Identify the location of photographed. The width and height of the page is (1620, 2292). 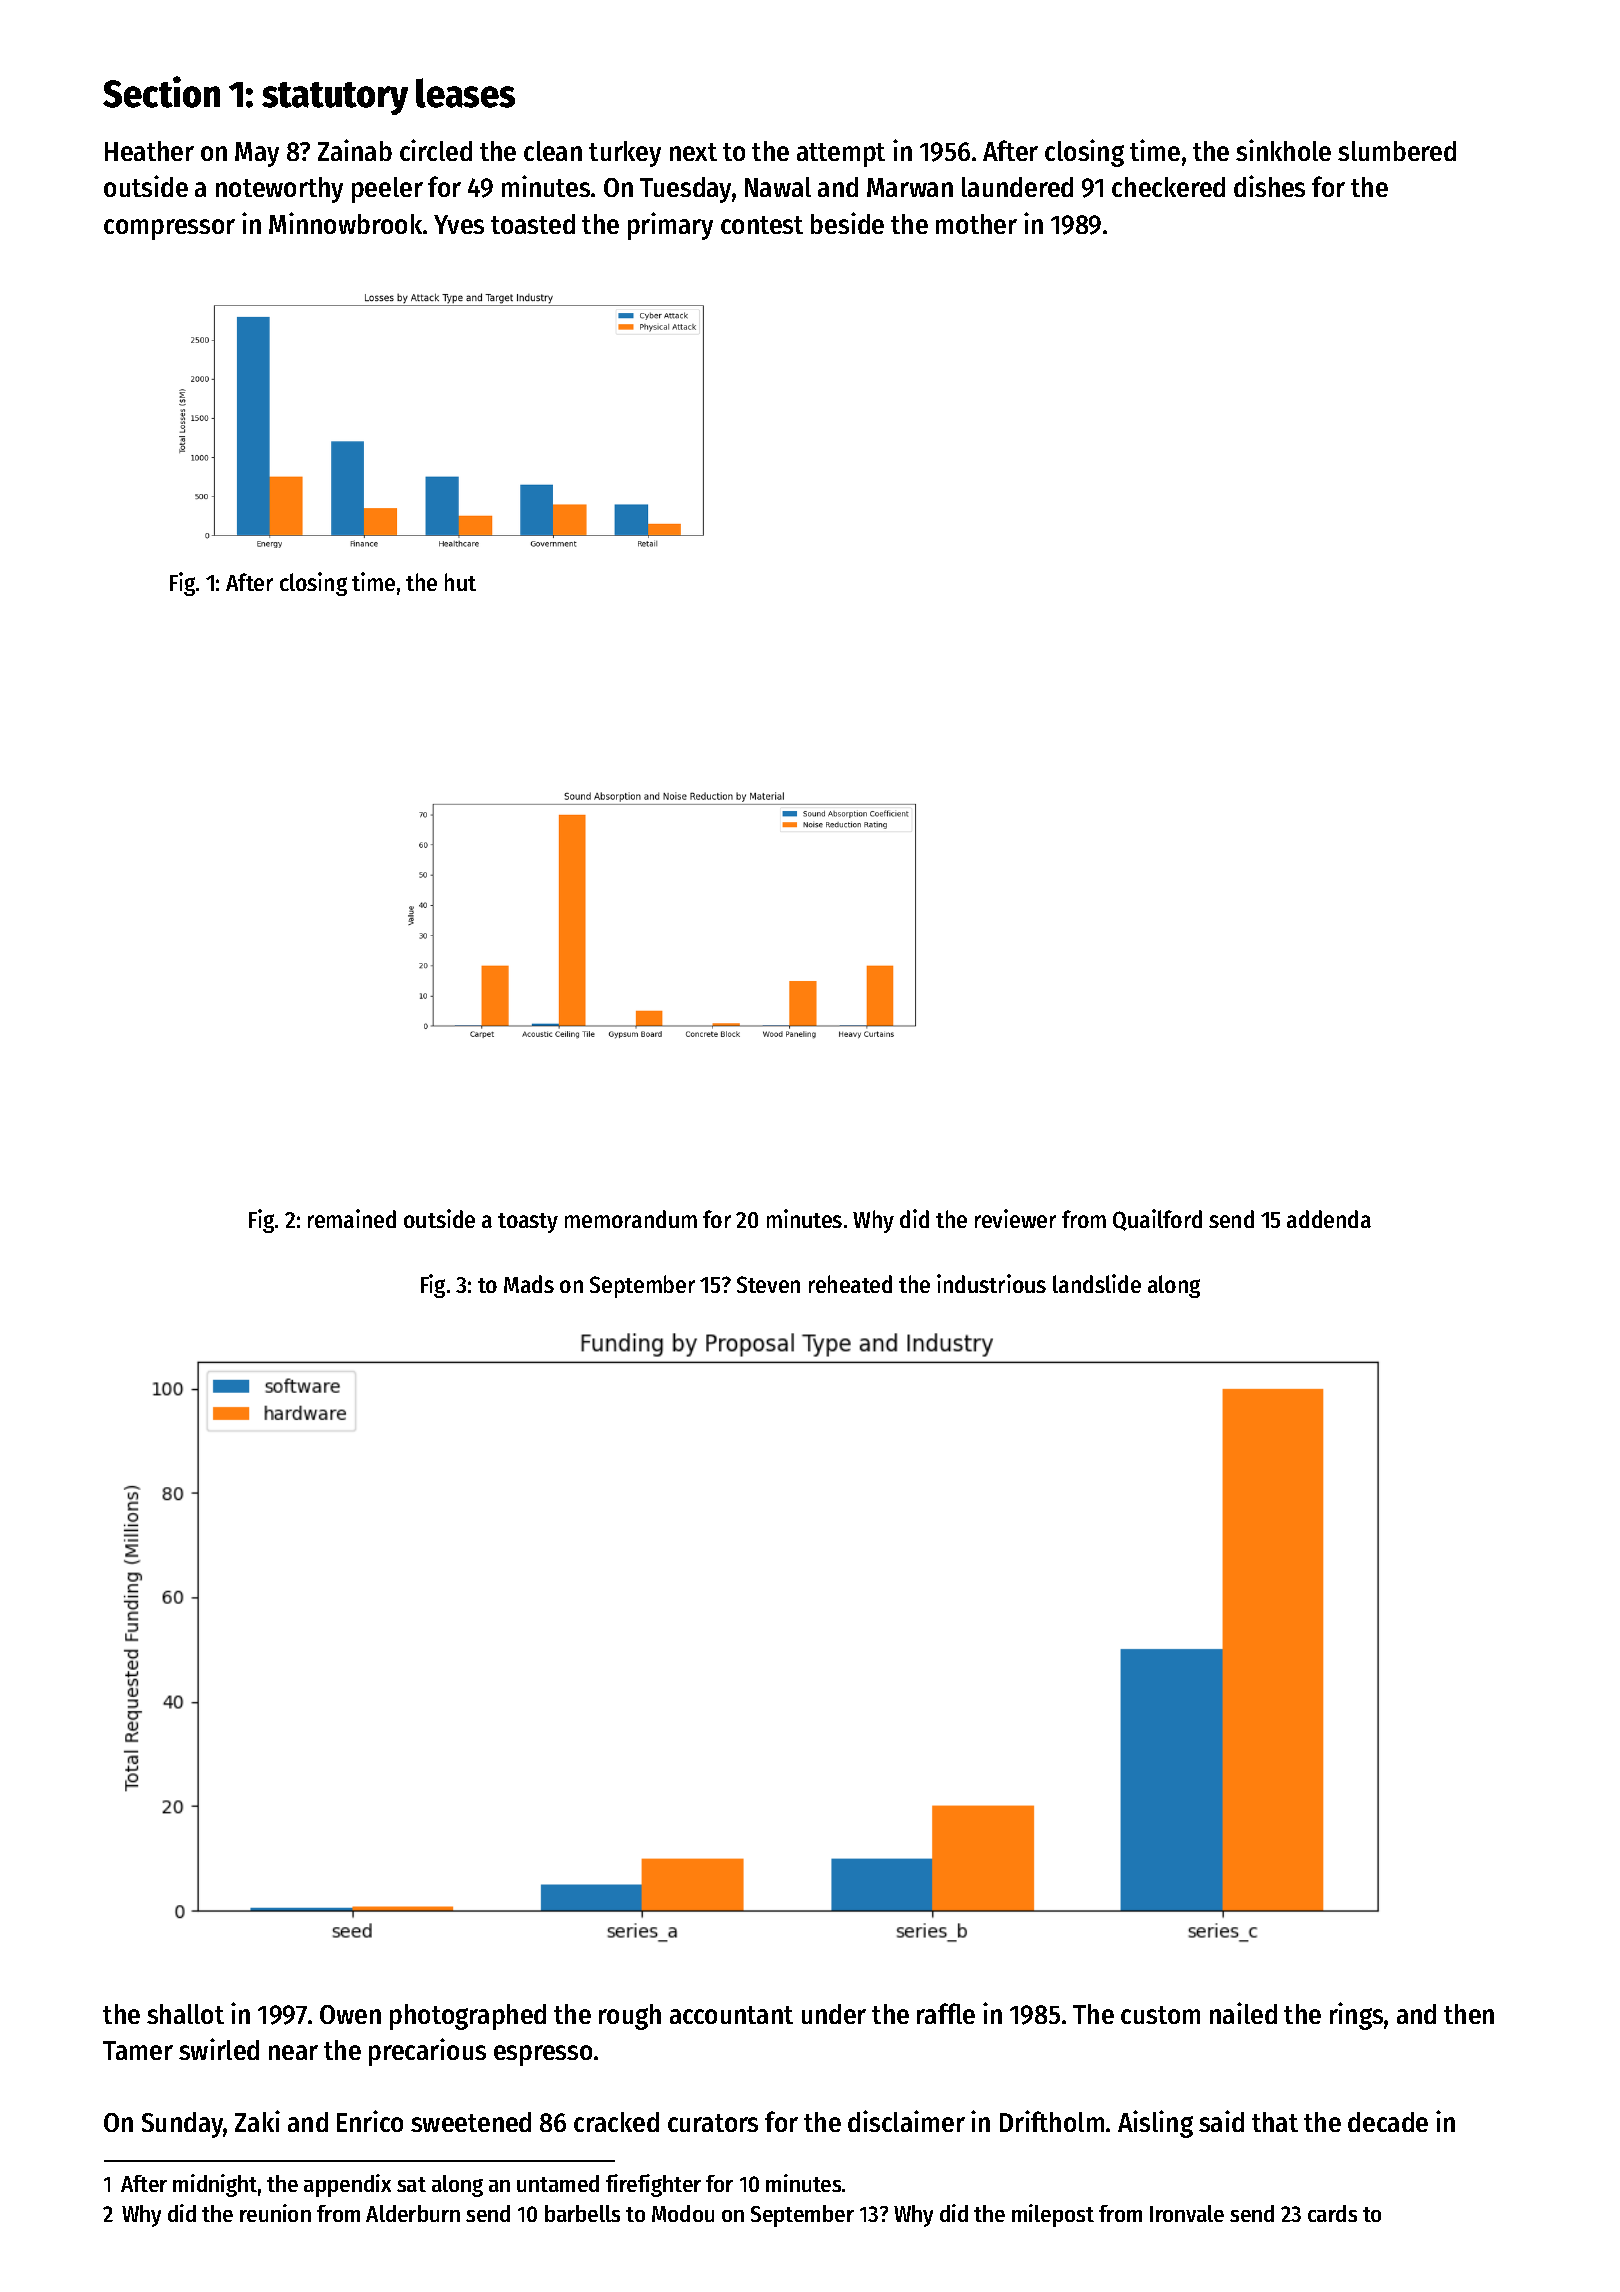
(468, 2017).
